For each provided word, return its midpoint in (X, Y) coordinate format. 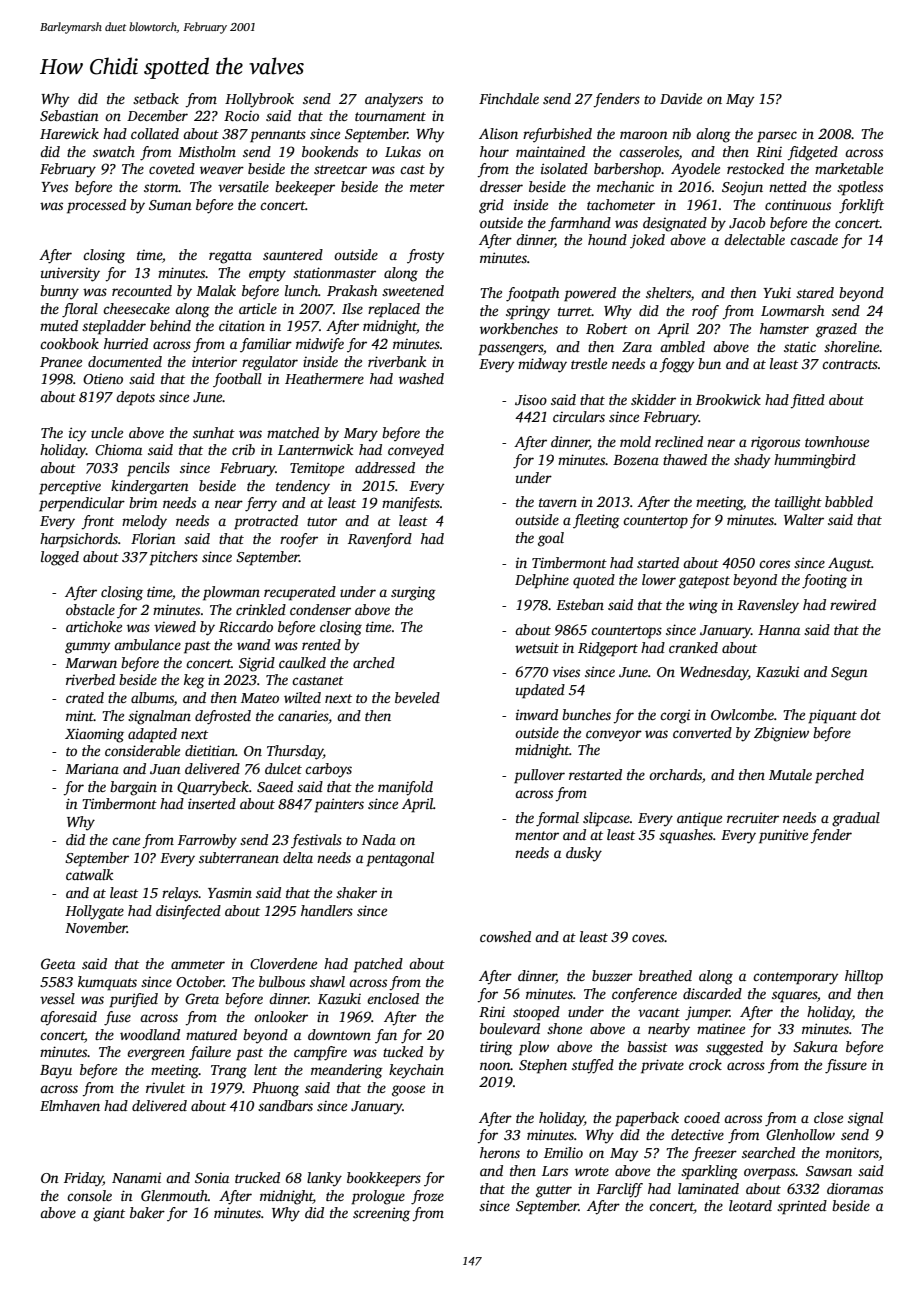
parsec (777, 137)
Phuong (275, 1089)
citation (242, 325)
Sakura (815, 1046)
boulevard (510, 1028)
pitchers (173, 558)
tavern (558, 502)
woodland (150, 1034)
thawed (685, 459)
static (800, 347)
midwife (320, 345)
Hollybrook (259, 100)
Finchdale (509, 98)
